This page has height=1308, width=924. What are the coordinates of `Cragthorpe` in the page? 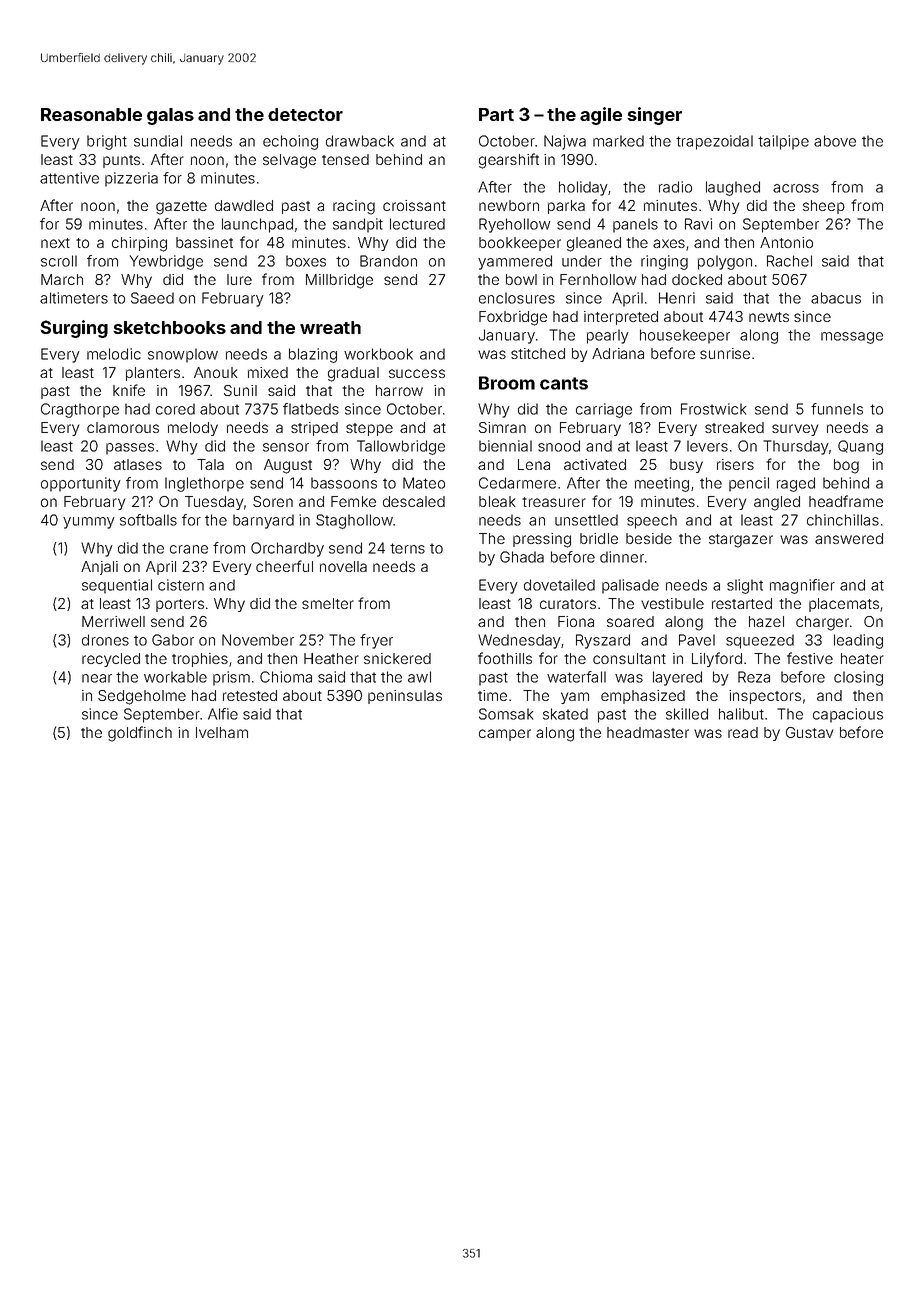 It's located at (80, 410).
